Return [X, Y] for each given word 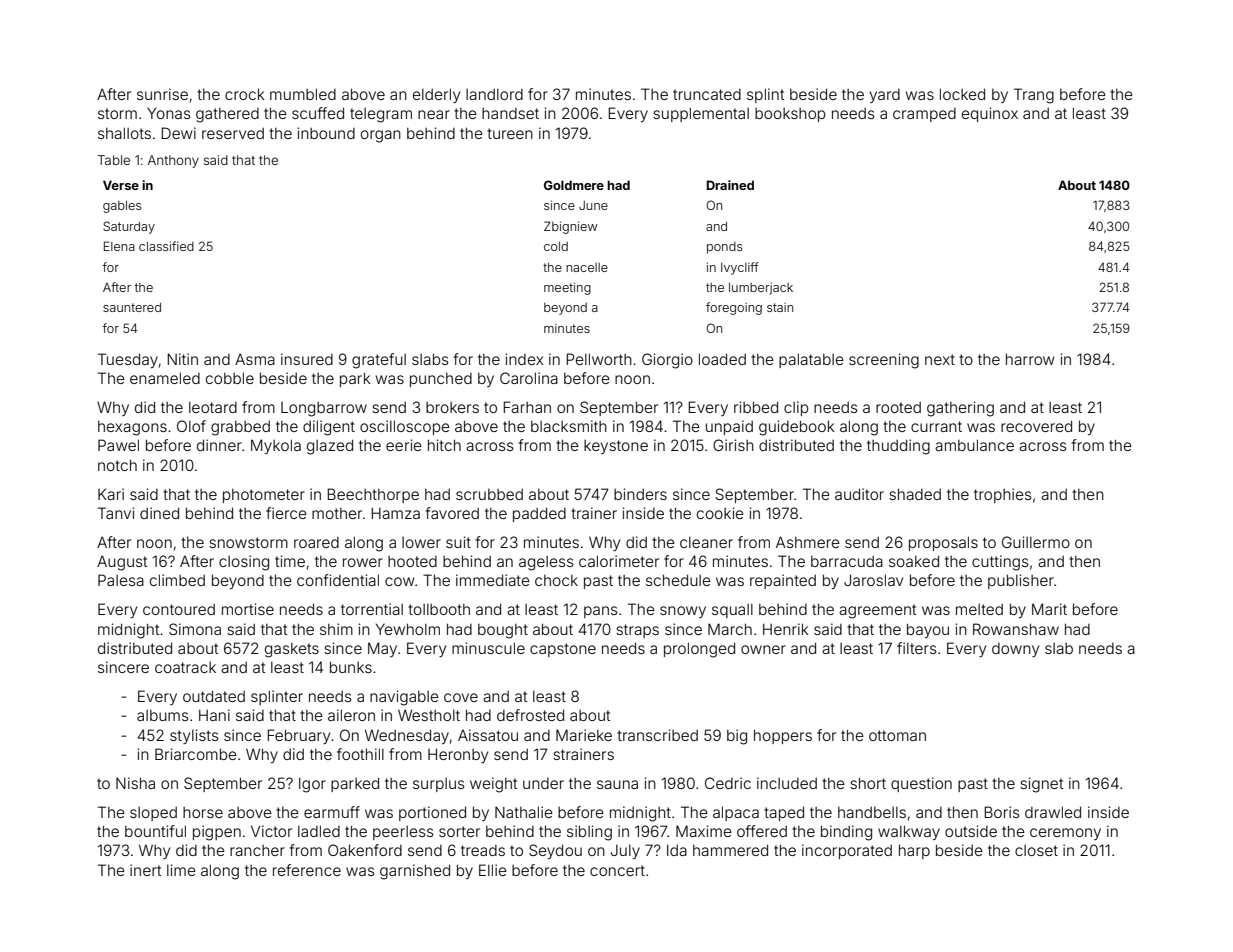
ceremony [1065, 834]
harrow [1030, 359]
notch [117, 465]
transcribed [657, 735]
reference [307, 870]
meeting [567, 288]
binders [640, 494]
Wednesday [407, 736]
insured [307, 359]
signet [1042, 785]
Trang [1034, 96]
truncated [707, 94]
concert [617, 870]
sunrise [162, 94]
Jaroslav [873, 580]
